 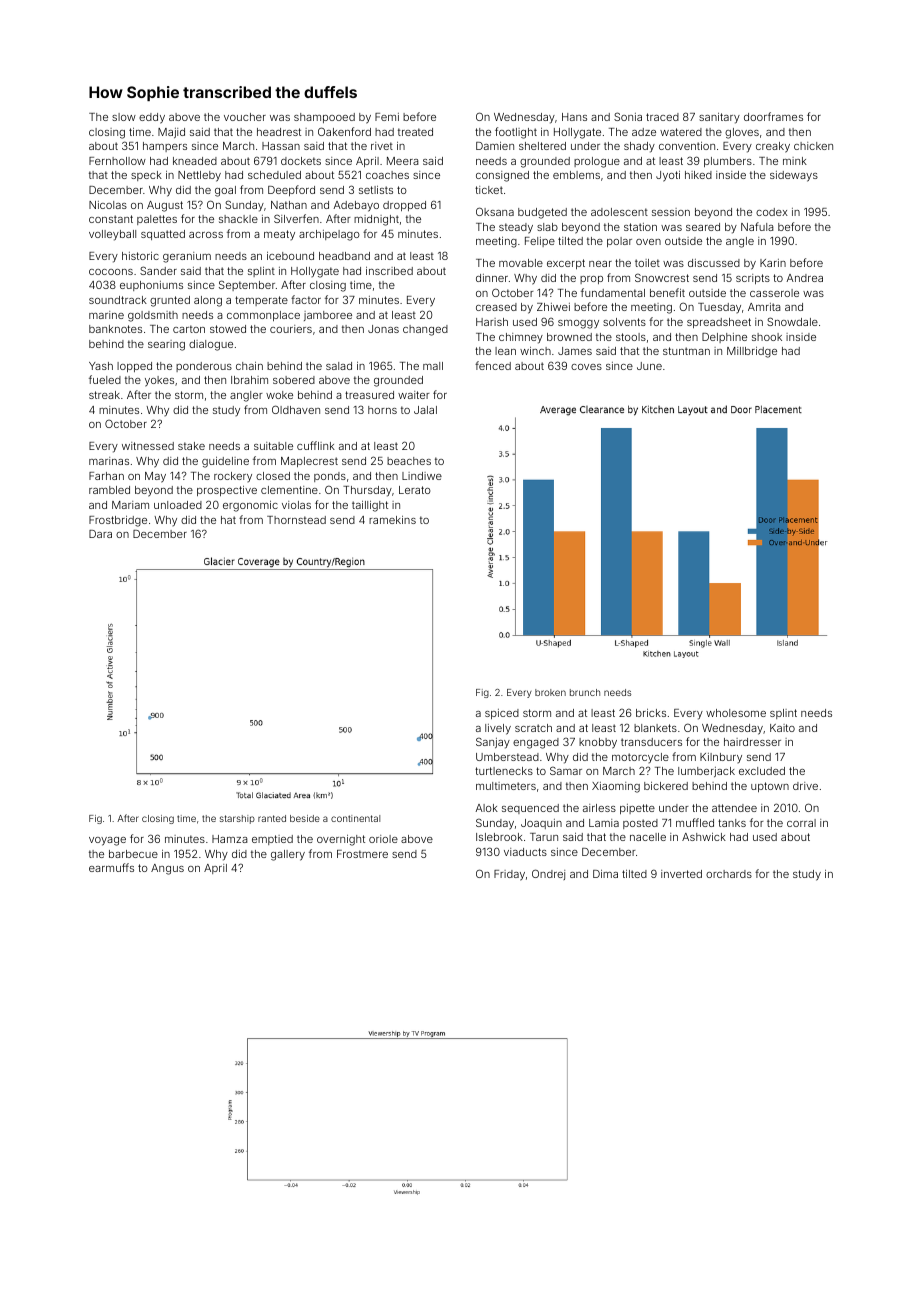 What do you see at coordinates (100, 534) in the image?
I see `Dara` at bounding box center [100, 534].
